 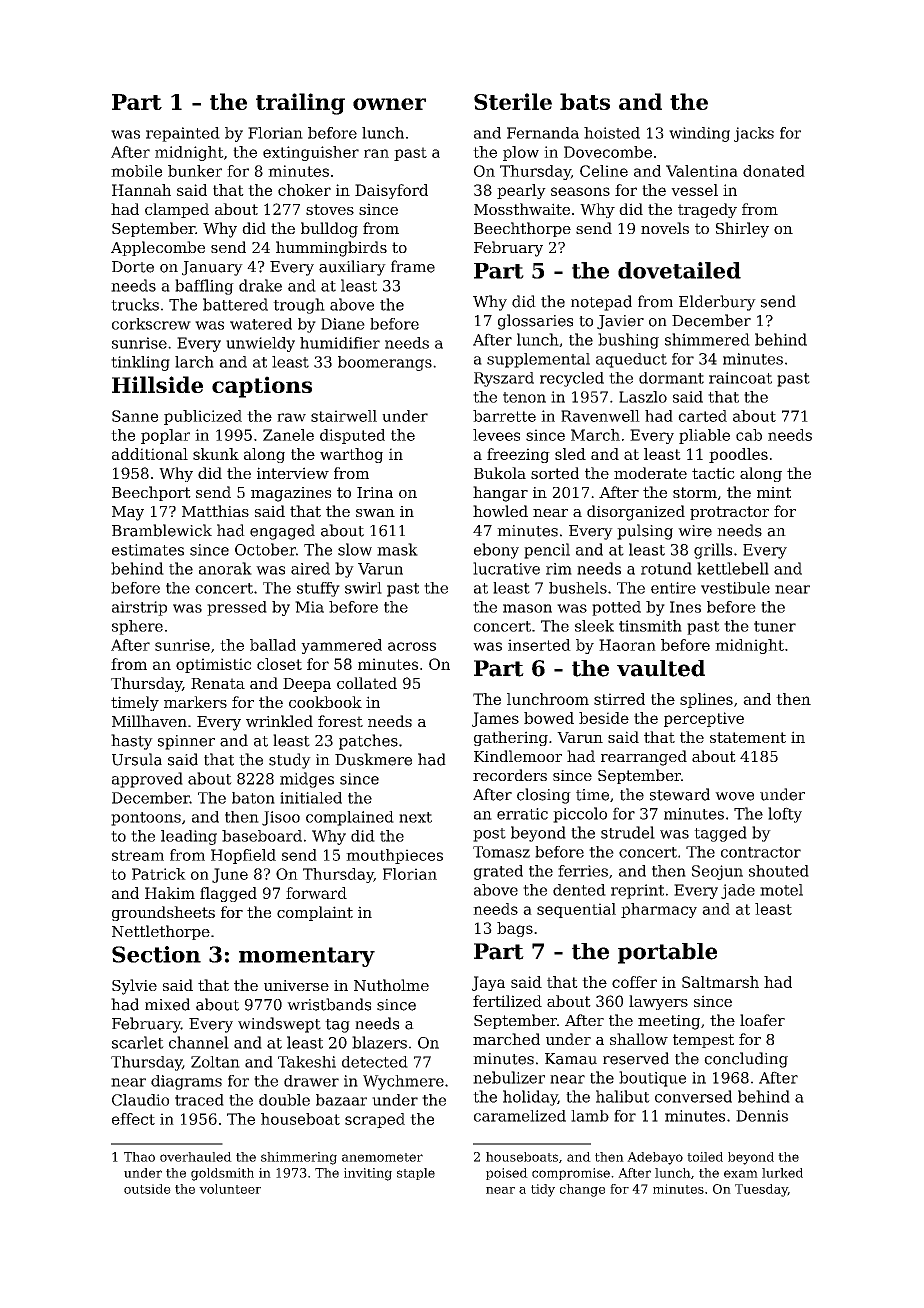 I want to click on bats, so click(x=585, y=101).
